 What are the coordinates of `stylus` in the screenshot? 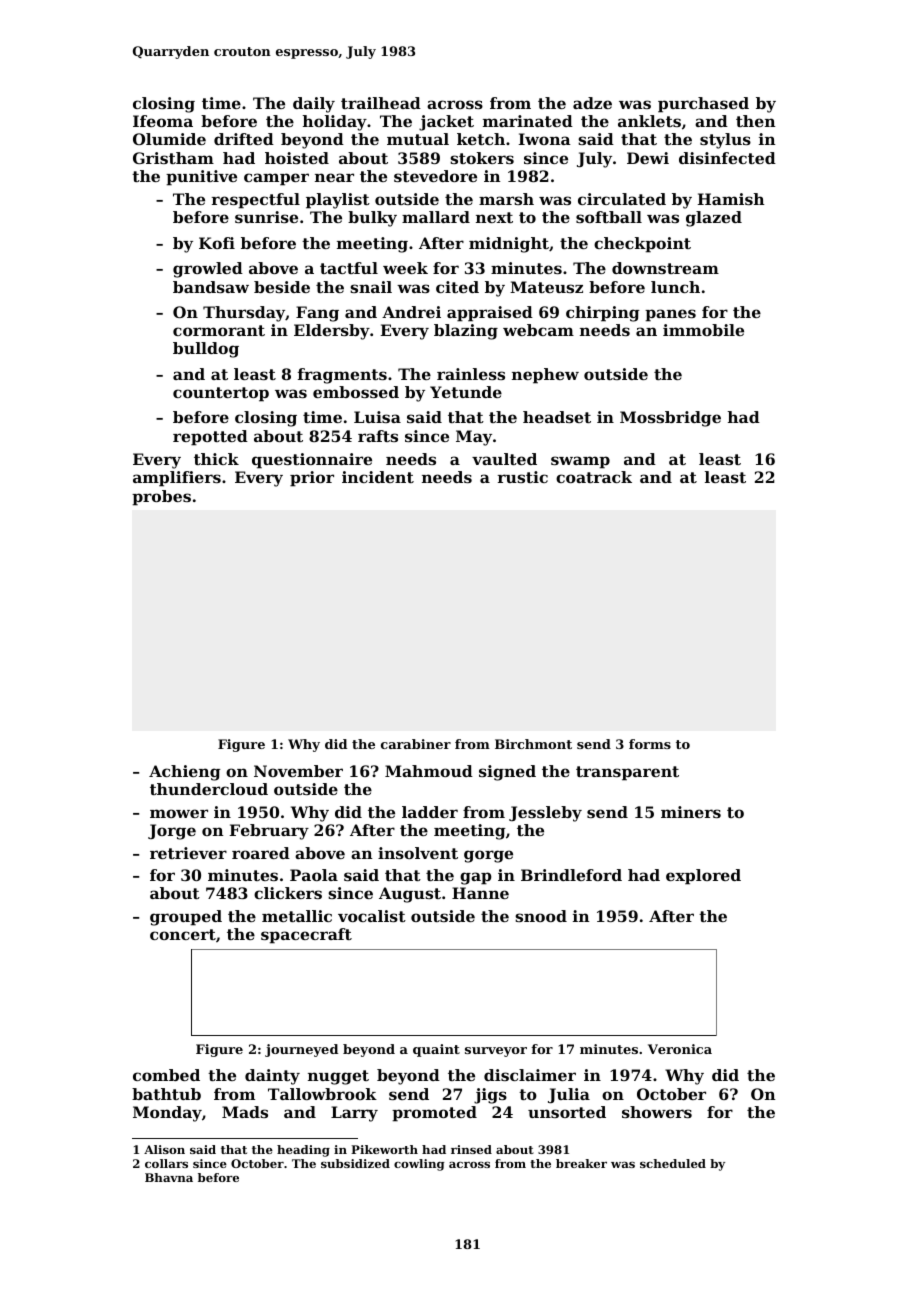 It's located at (725, 141).
